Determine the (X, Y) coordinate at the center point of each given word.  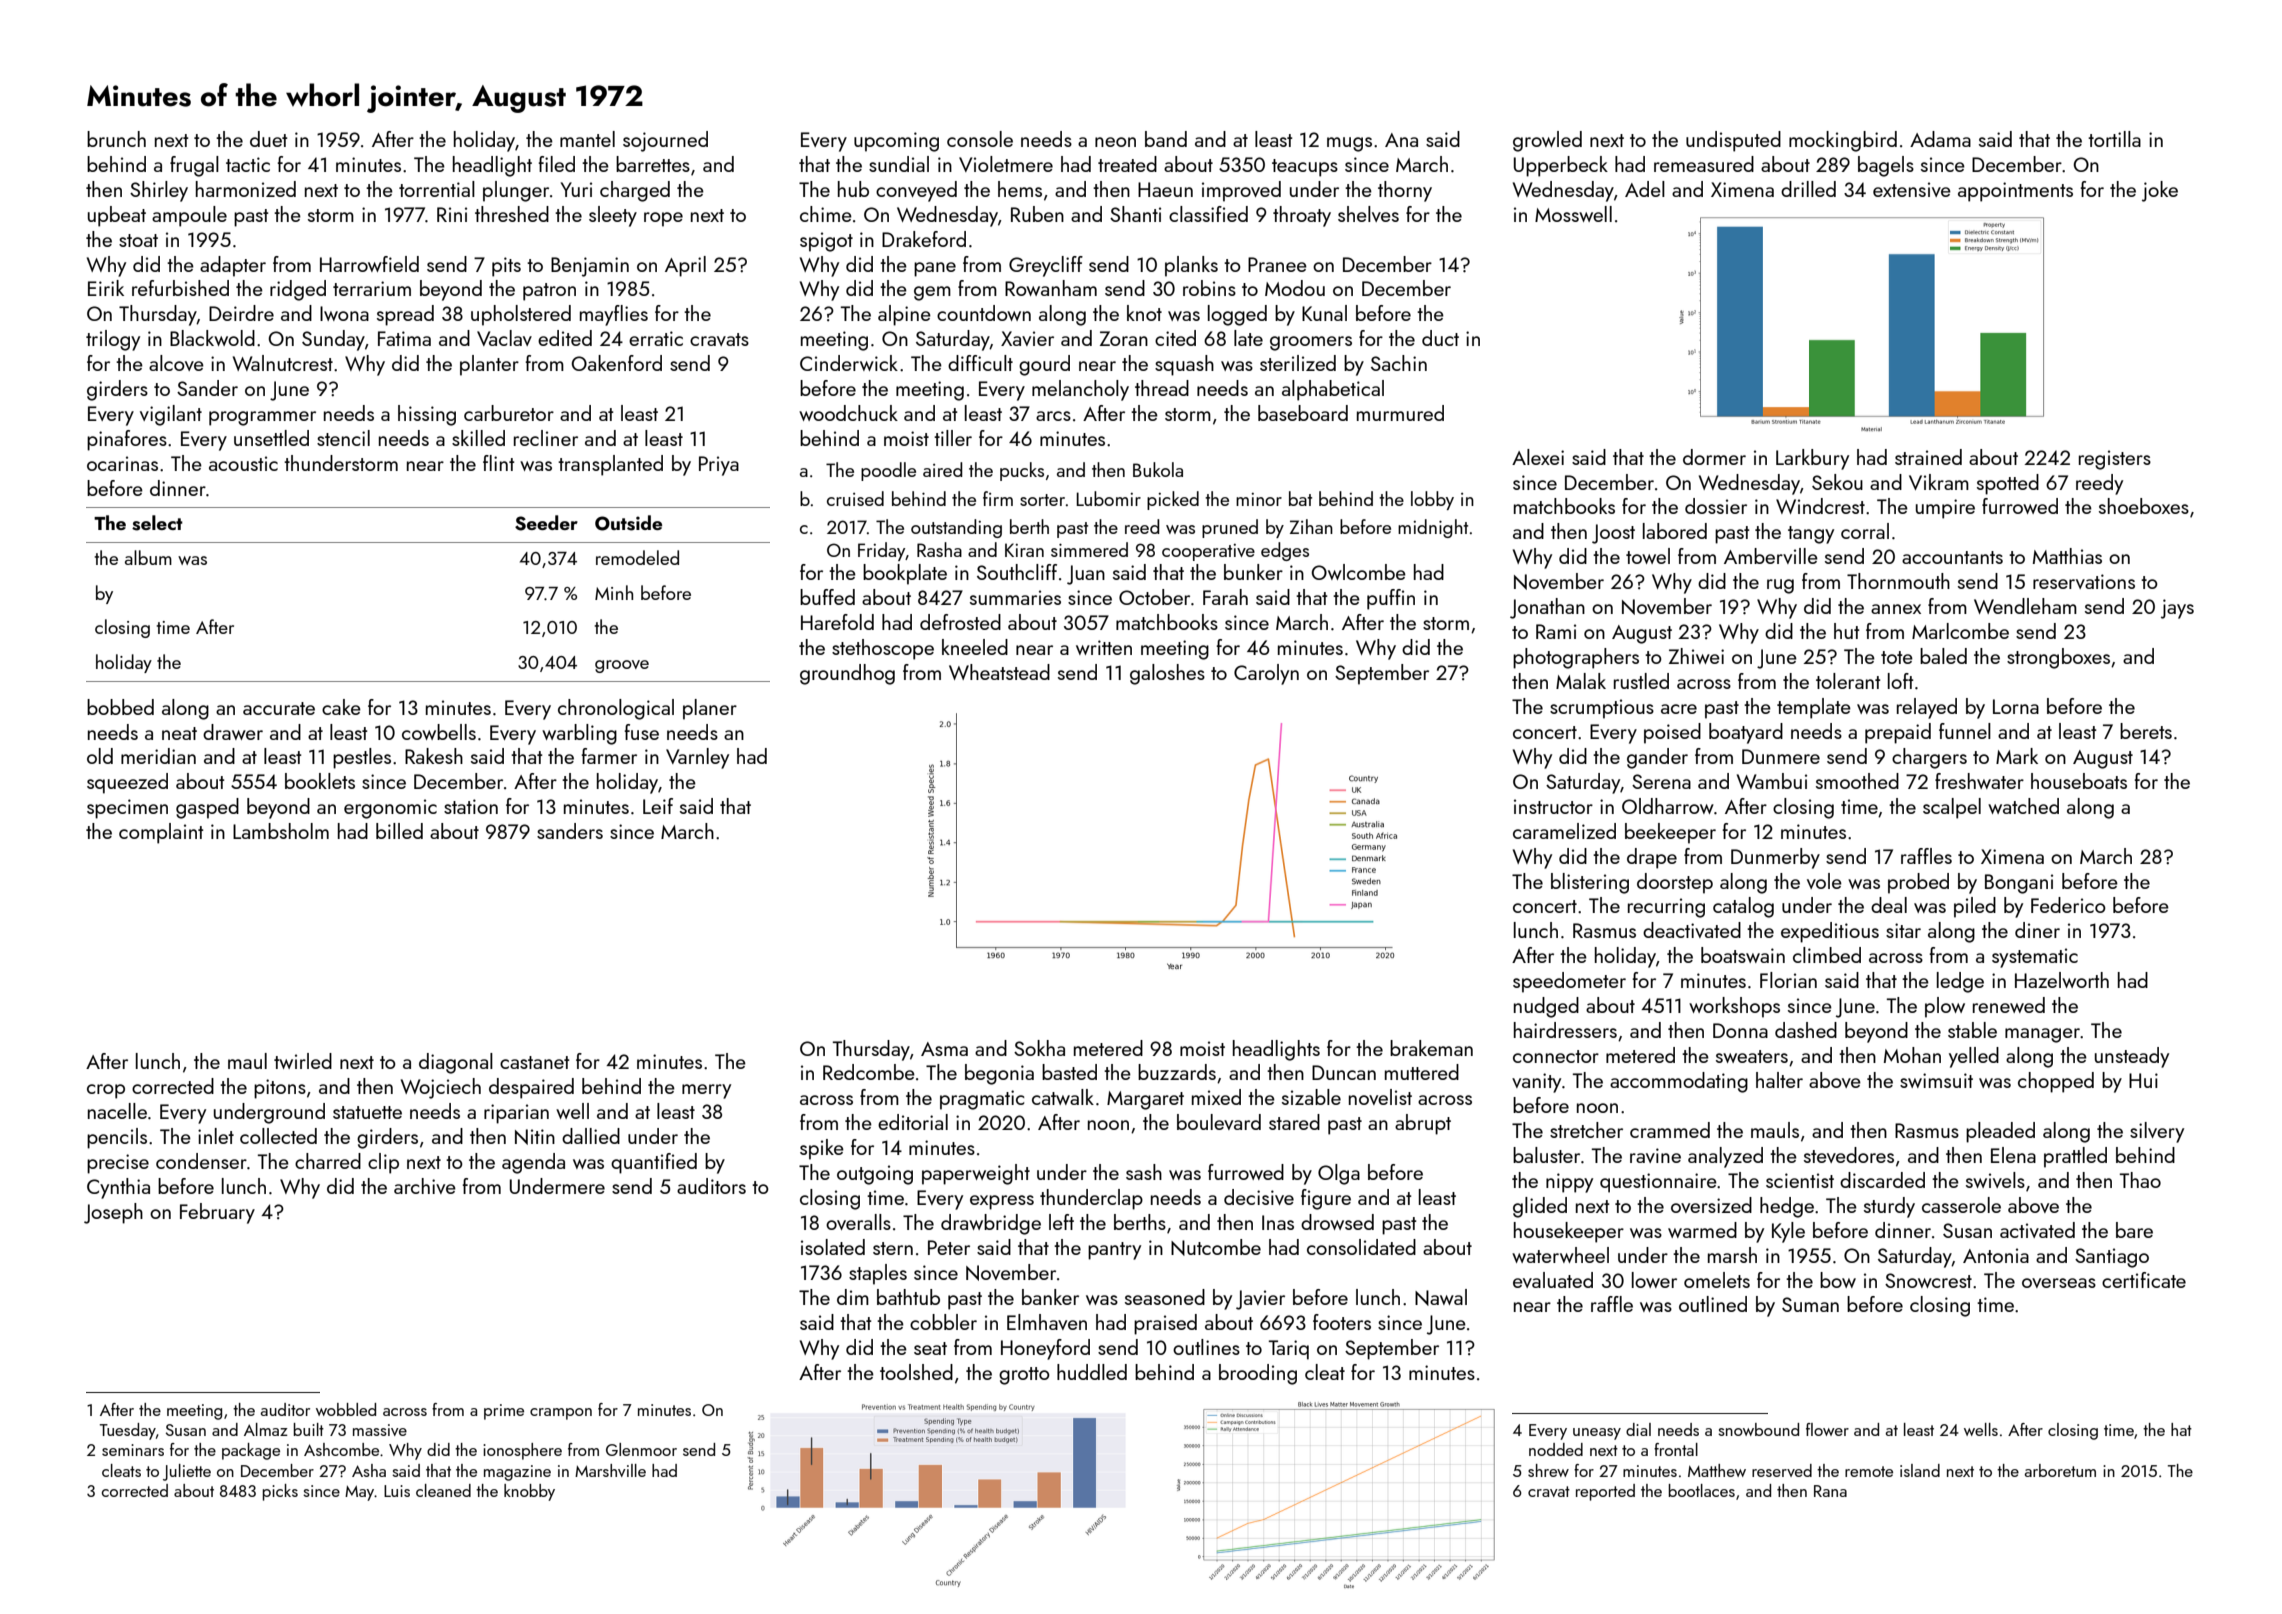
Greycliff (1046, 266)
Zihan (1311, 526)
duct (1440, 338)
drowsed (1337, 1222)
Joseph (113, 1213)
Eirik (106, 288)
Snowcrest (1928, 1280)
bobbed (120, 707)
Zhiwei (1696, 656)
